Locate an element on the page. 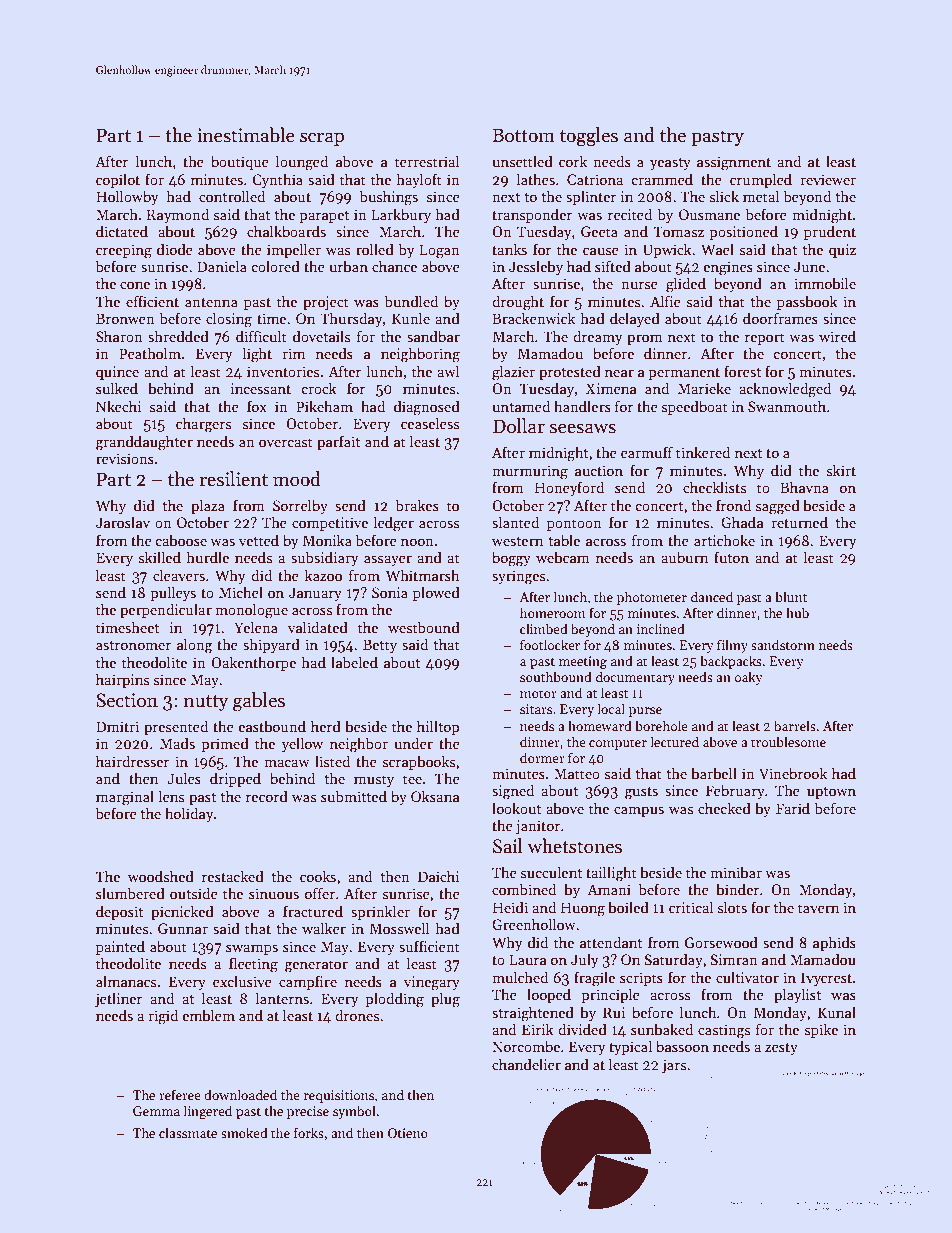 This page has height=1233, width=952. terrestrial is located at coordinates (427, 161).
